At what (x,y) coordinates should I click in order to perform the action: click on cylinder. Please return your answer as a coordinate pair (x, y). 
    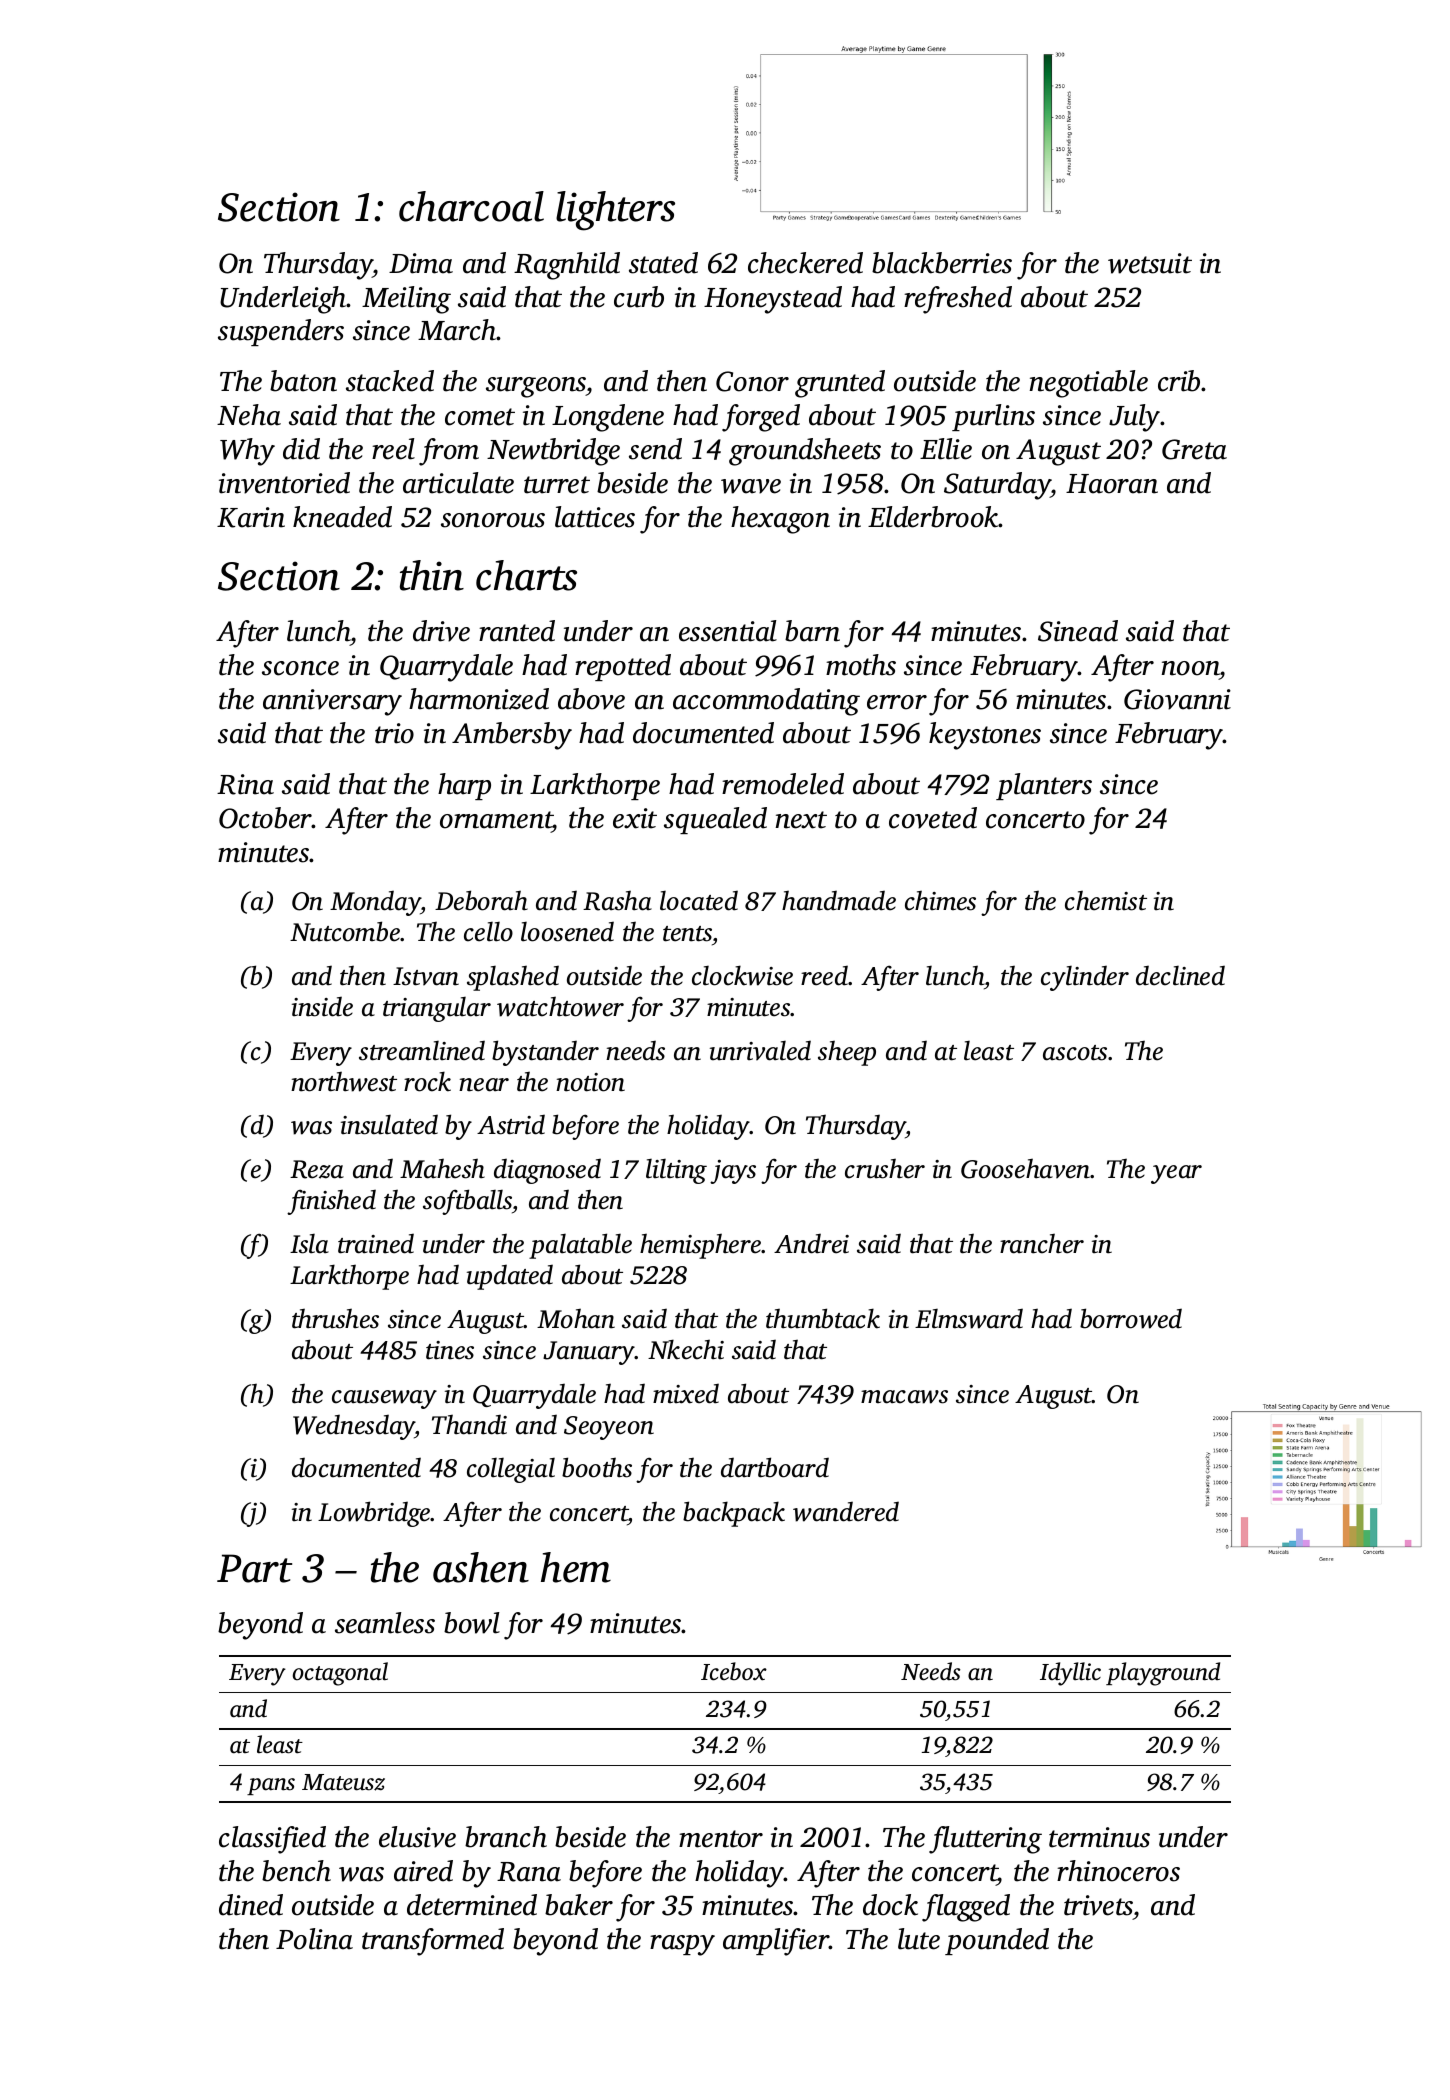
    Looking at the image, I should click on (1085, 978).
